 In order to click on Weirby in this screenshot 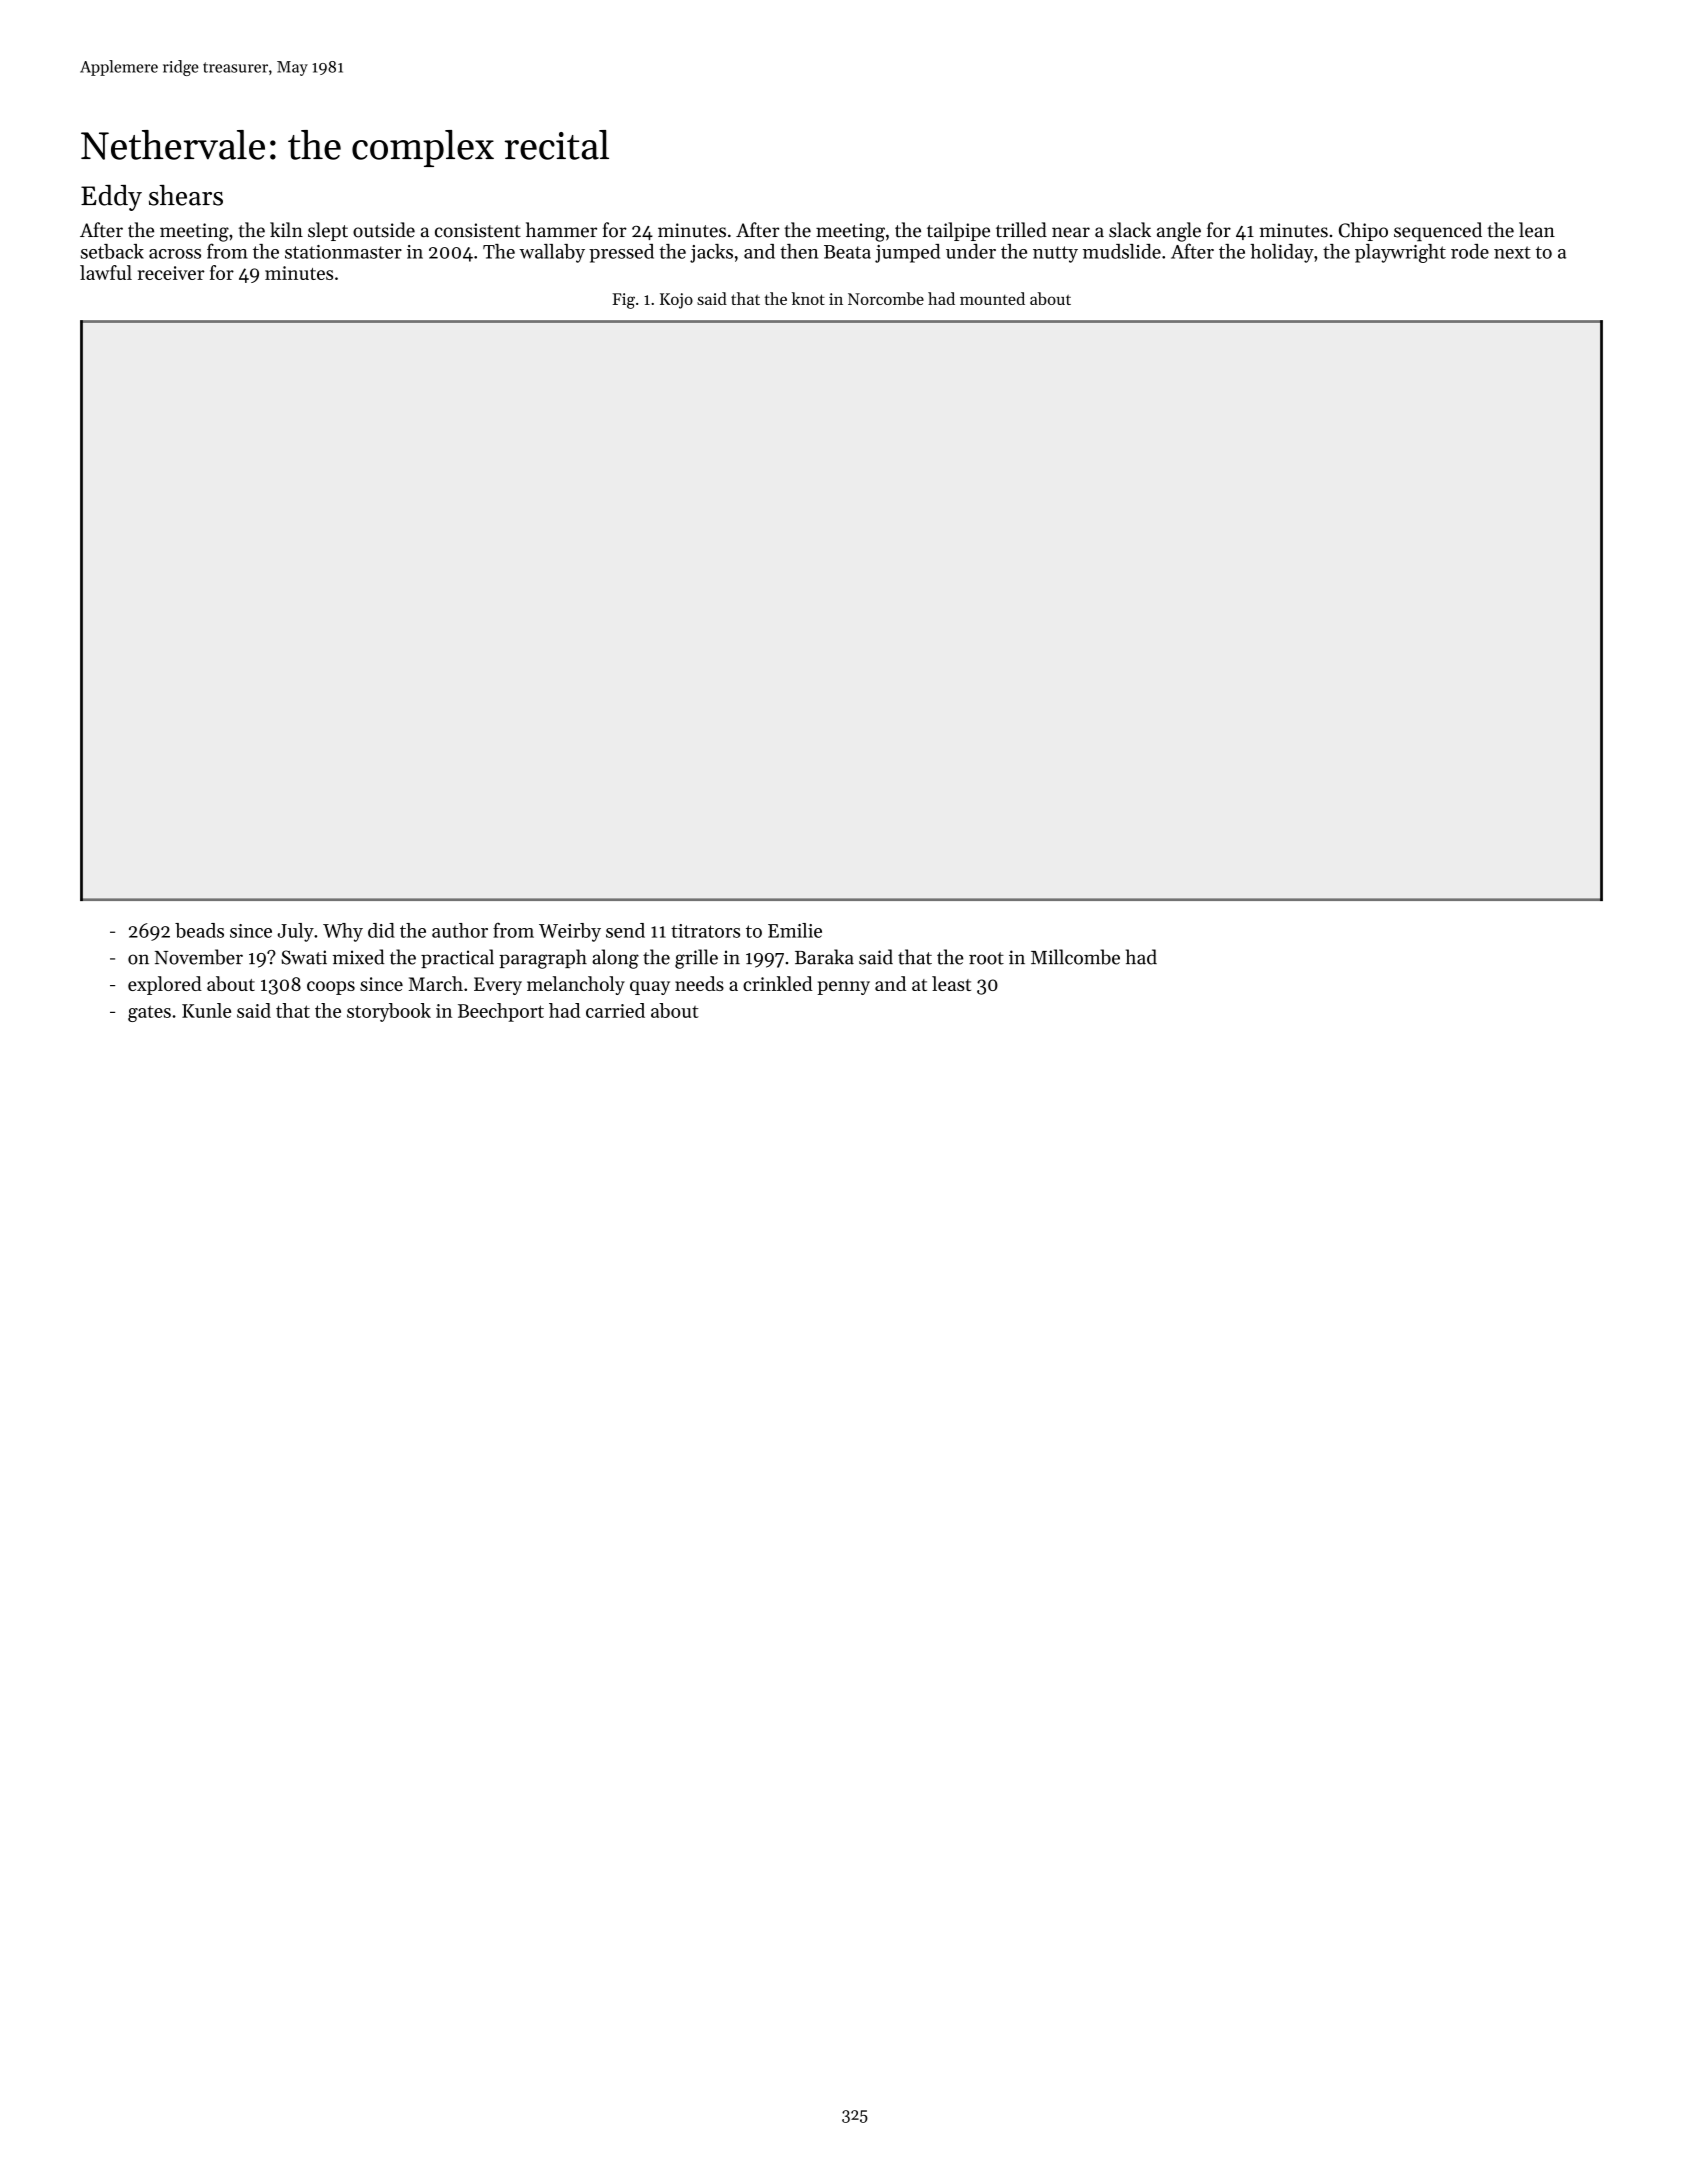, I will do `click(570, 932)`.
